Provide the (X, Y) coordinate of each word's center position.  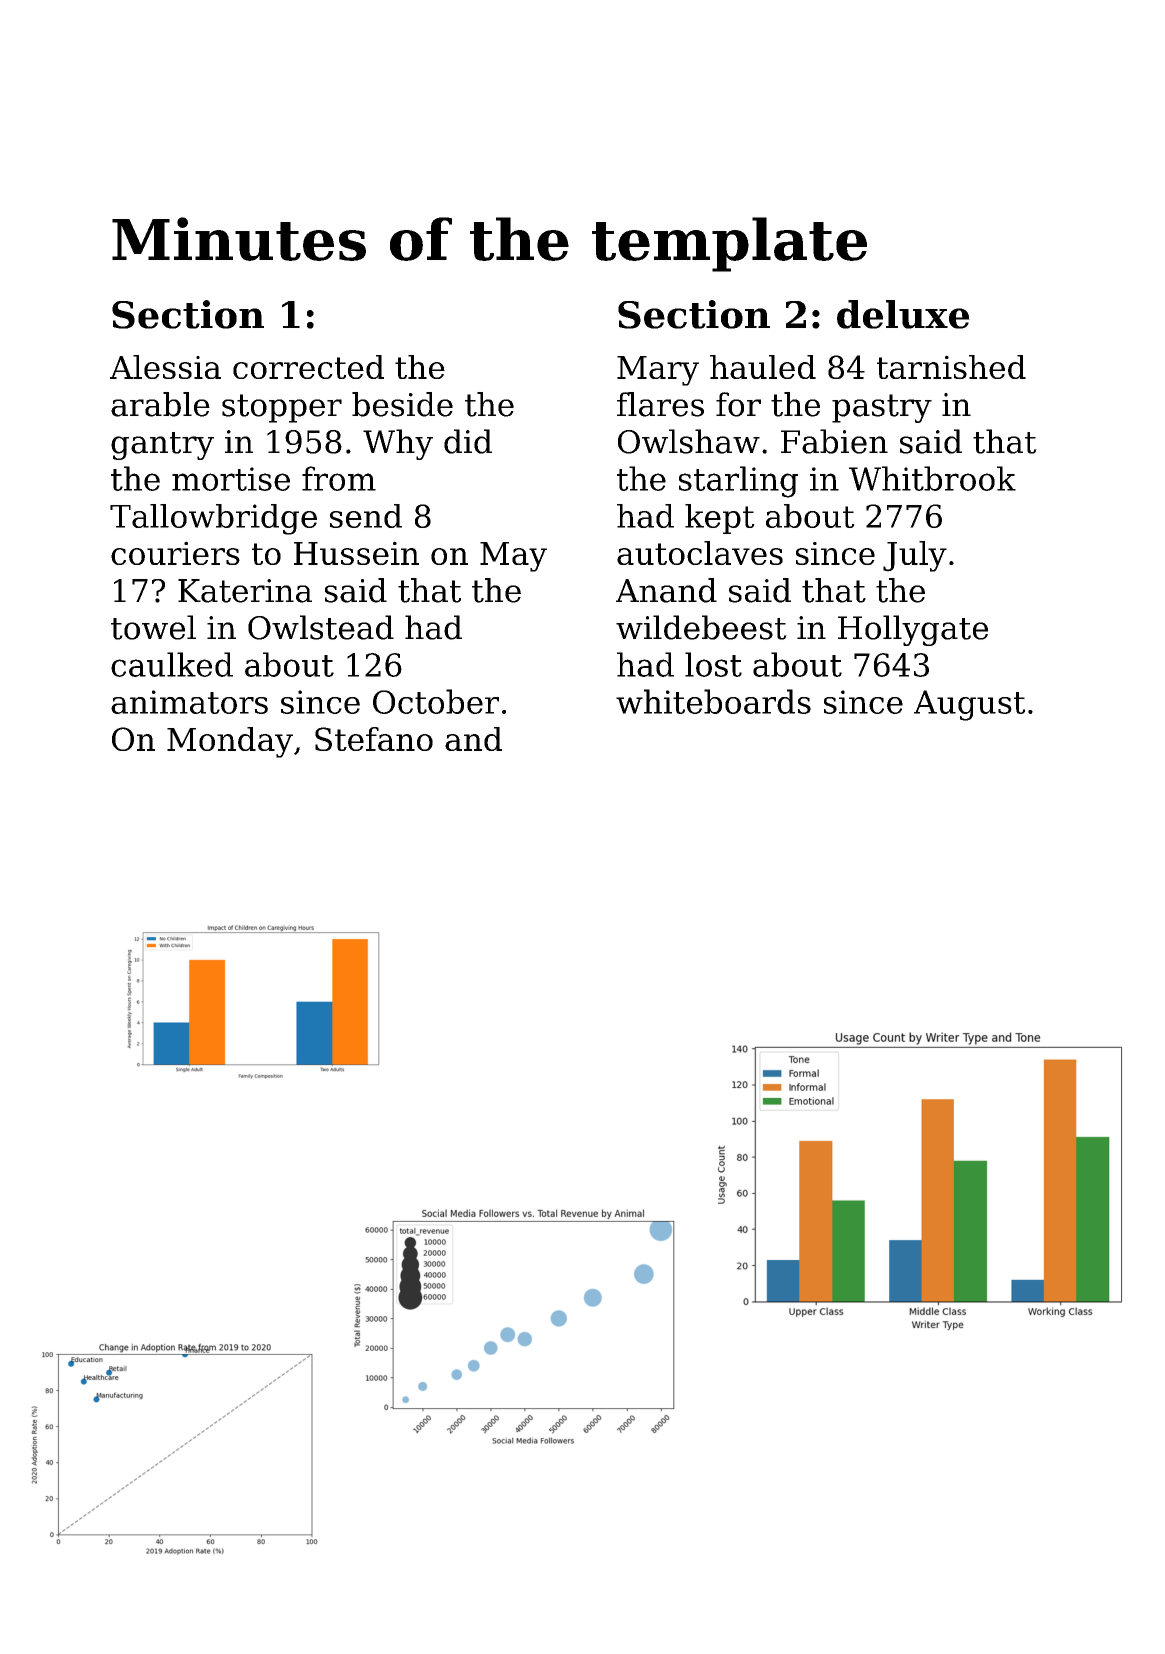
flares (660, 404)
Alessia (165, 367)
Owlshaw (689, 441)
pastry (882, 408)
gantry (162, 446)
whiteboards (713, 701)
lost (713, 664)
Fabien (834, 441)
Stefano (374, 739)
